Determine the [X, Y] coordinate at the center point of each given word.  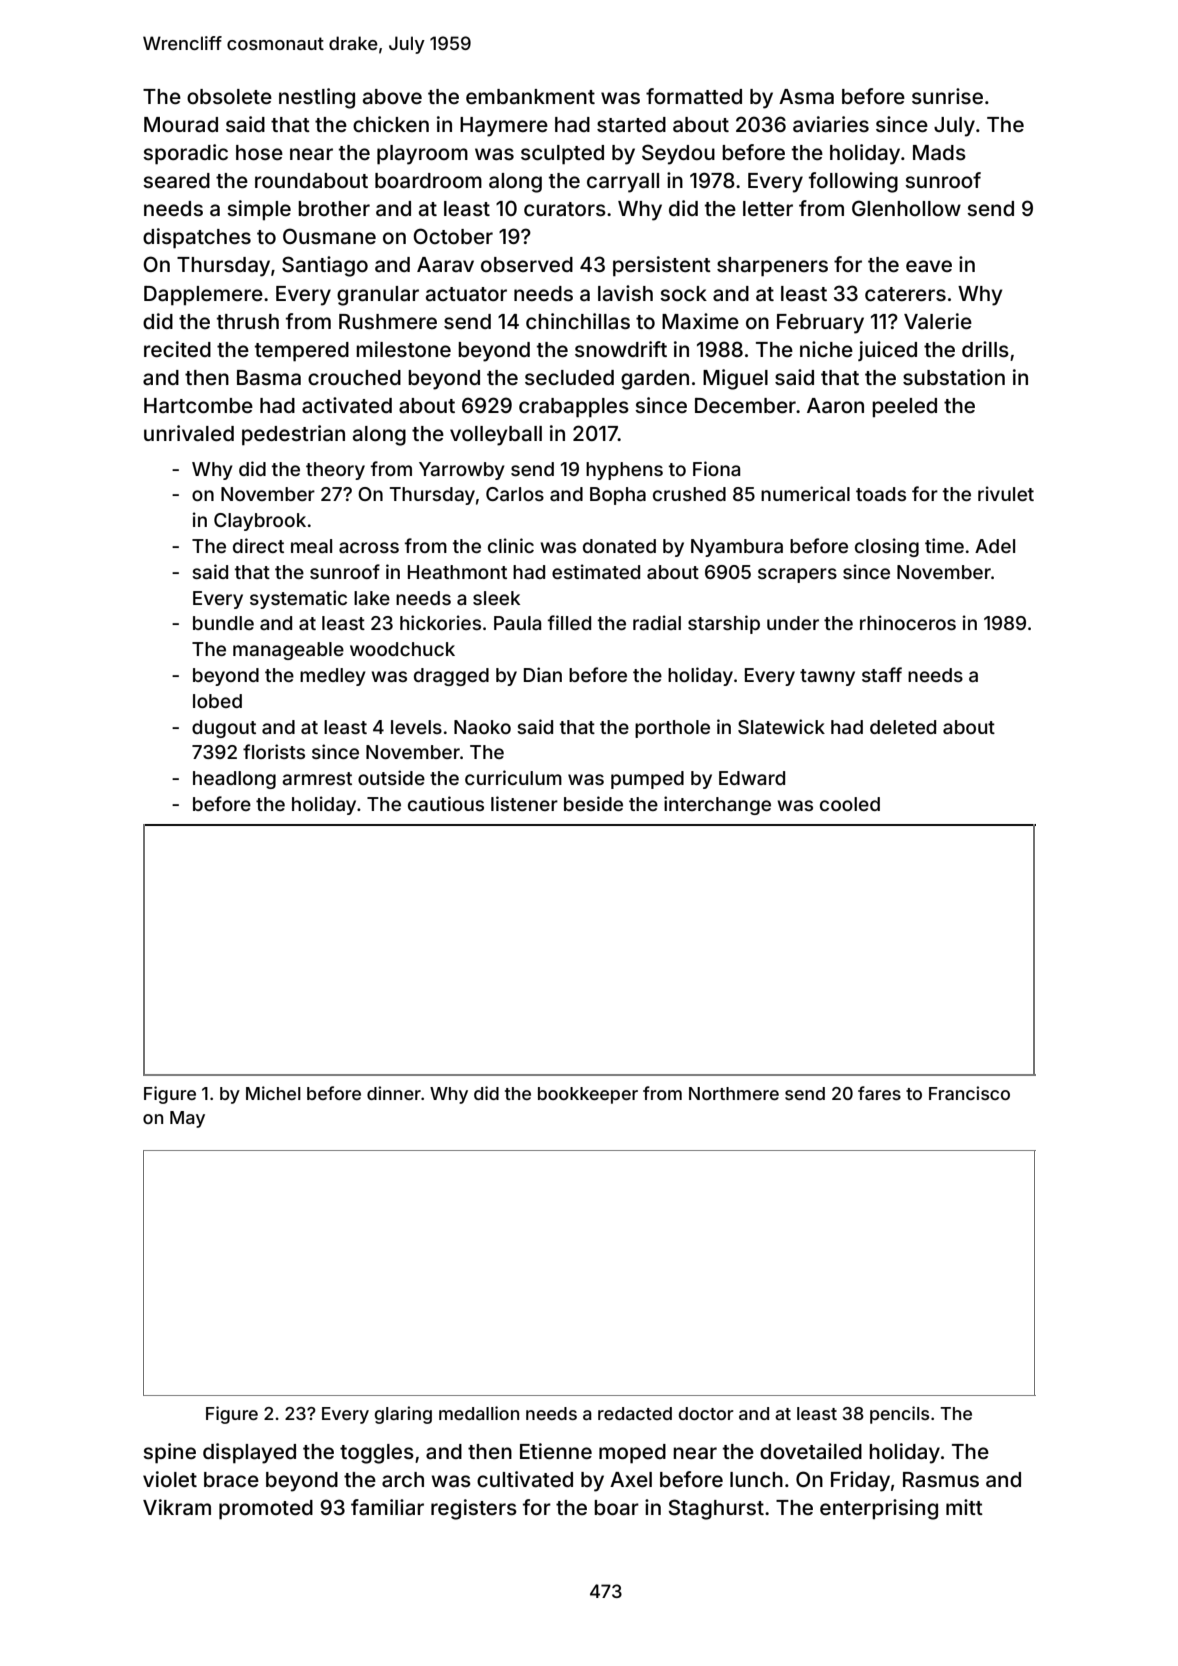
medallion [479, 1413]
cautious [446, 803]
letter [768, 208]
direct [258, 545]
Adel [995, 546]
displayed [249, 1453]
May [187, 1119]
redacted [635, 1413]
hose [259, 152]
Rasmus [941, 1480]
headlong [234, 780]
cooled [850, 804]
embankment [530, 96]
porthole [672, 729]
